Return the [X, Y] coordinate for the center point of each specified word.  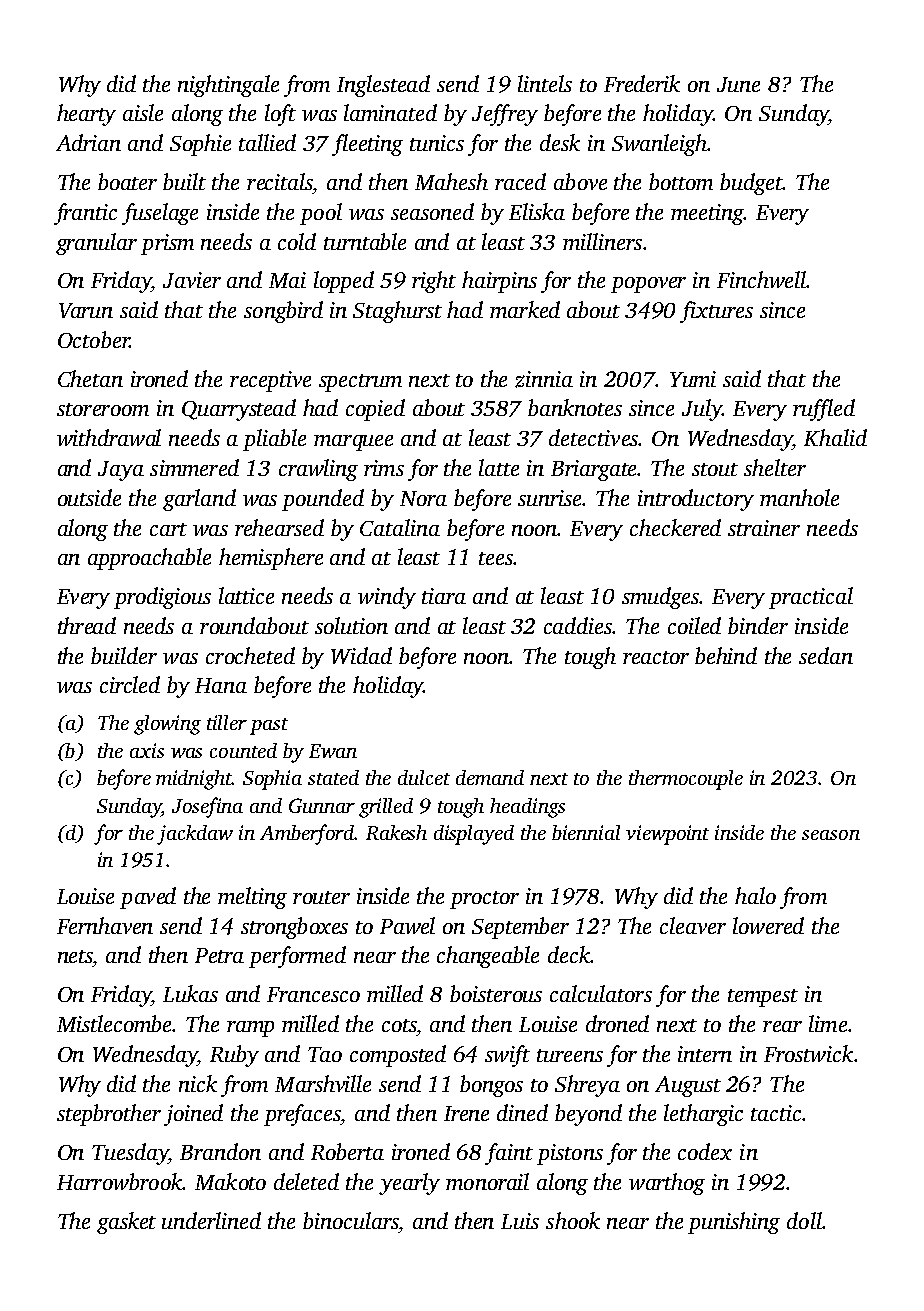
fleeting [367, 145]
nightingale [228, 86]
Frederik [642, 83]
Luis [520, 1221]
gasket [126, 1223]
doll [804, 1220]
